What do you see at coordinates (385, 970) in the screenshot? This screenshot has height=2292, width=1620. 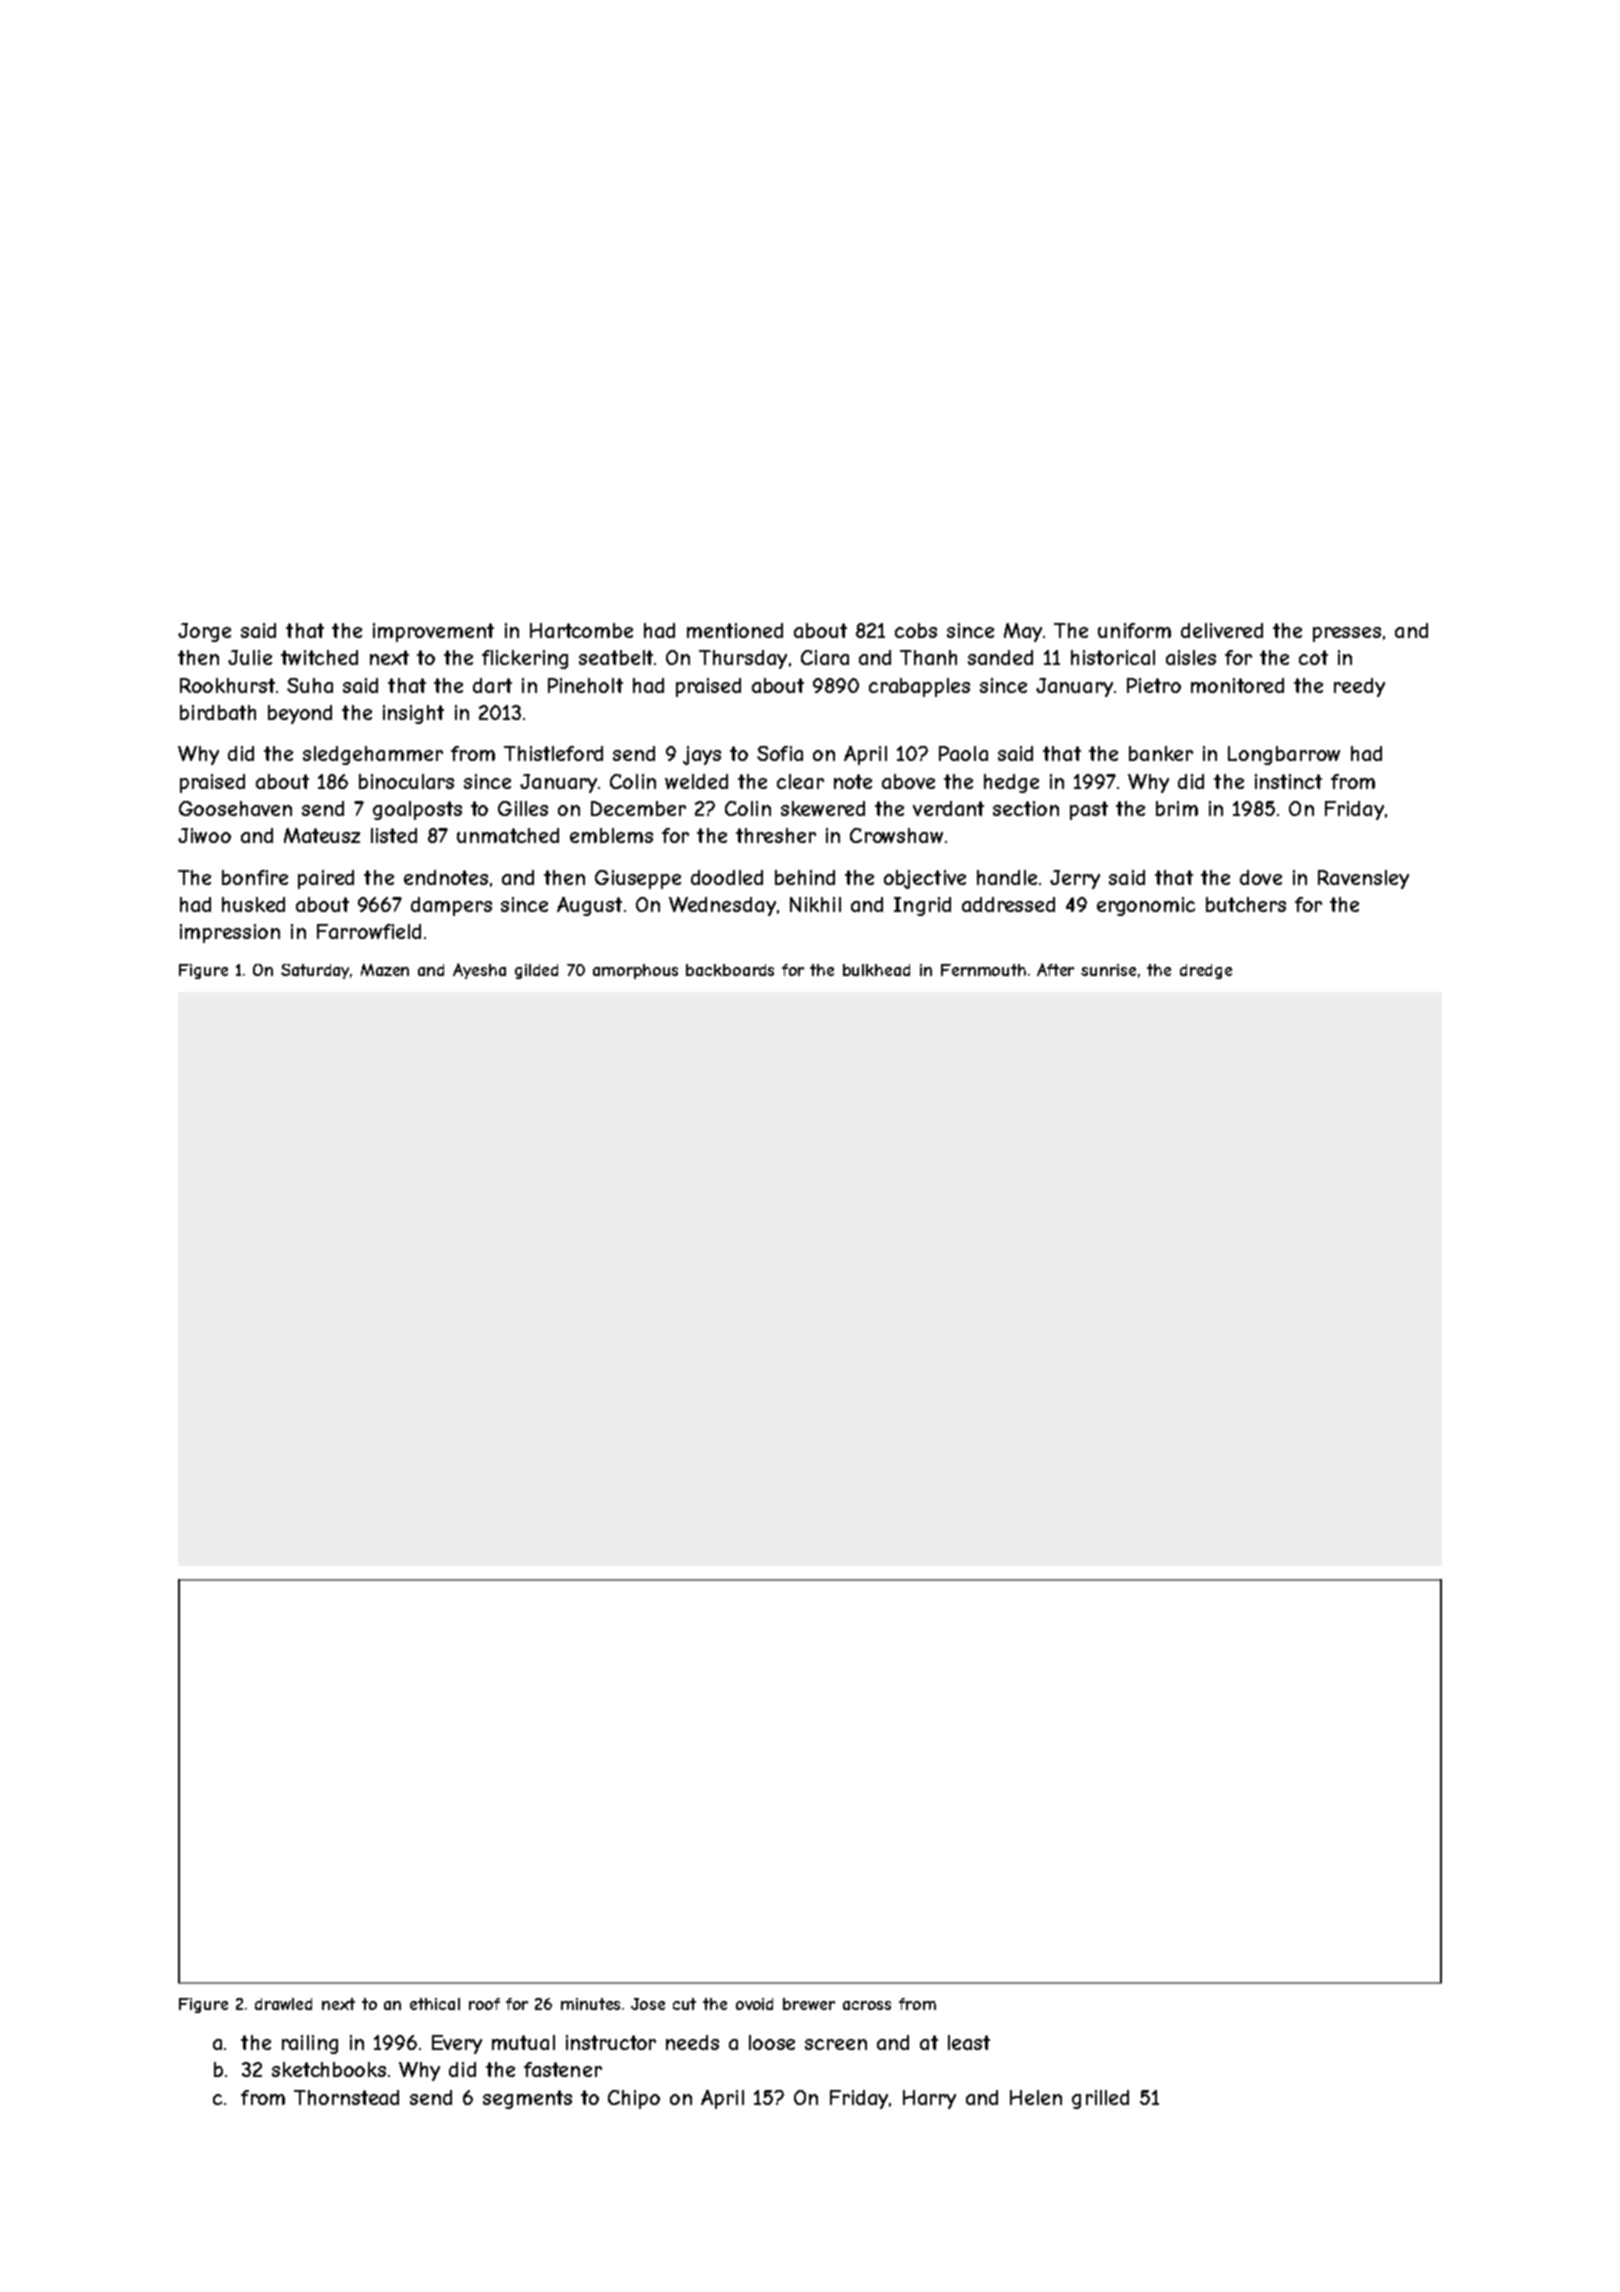 I see `Mazen` at bounding box center [385, 970].
